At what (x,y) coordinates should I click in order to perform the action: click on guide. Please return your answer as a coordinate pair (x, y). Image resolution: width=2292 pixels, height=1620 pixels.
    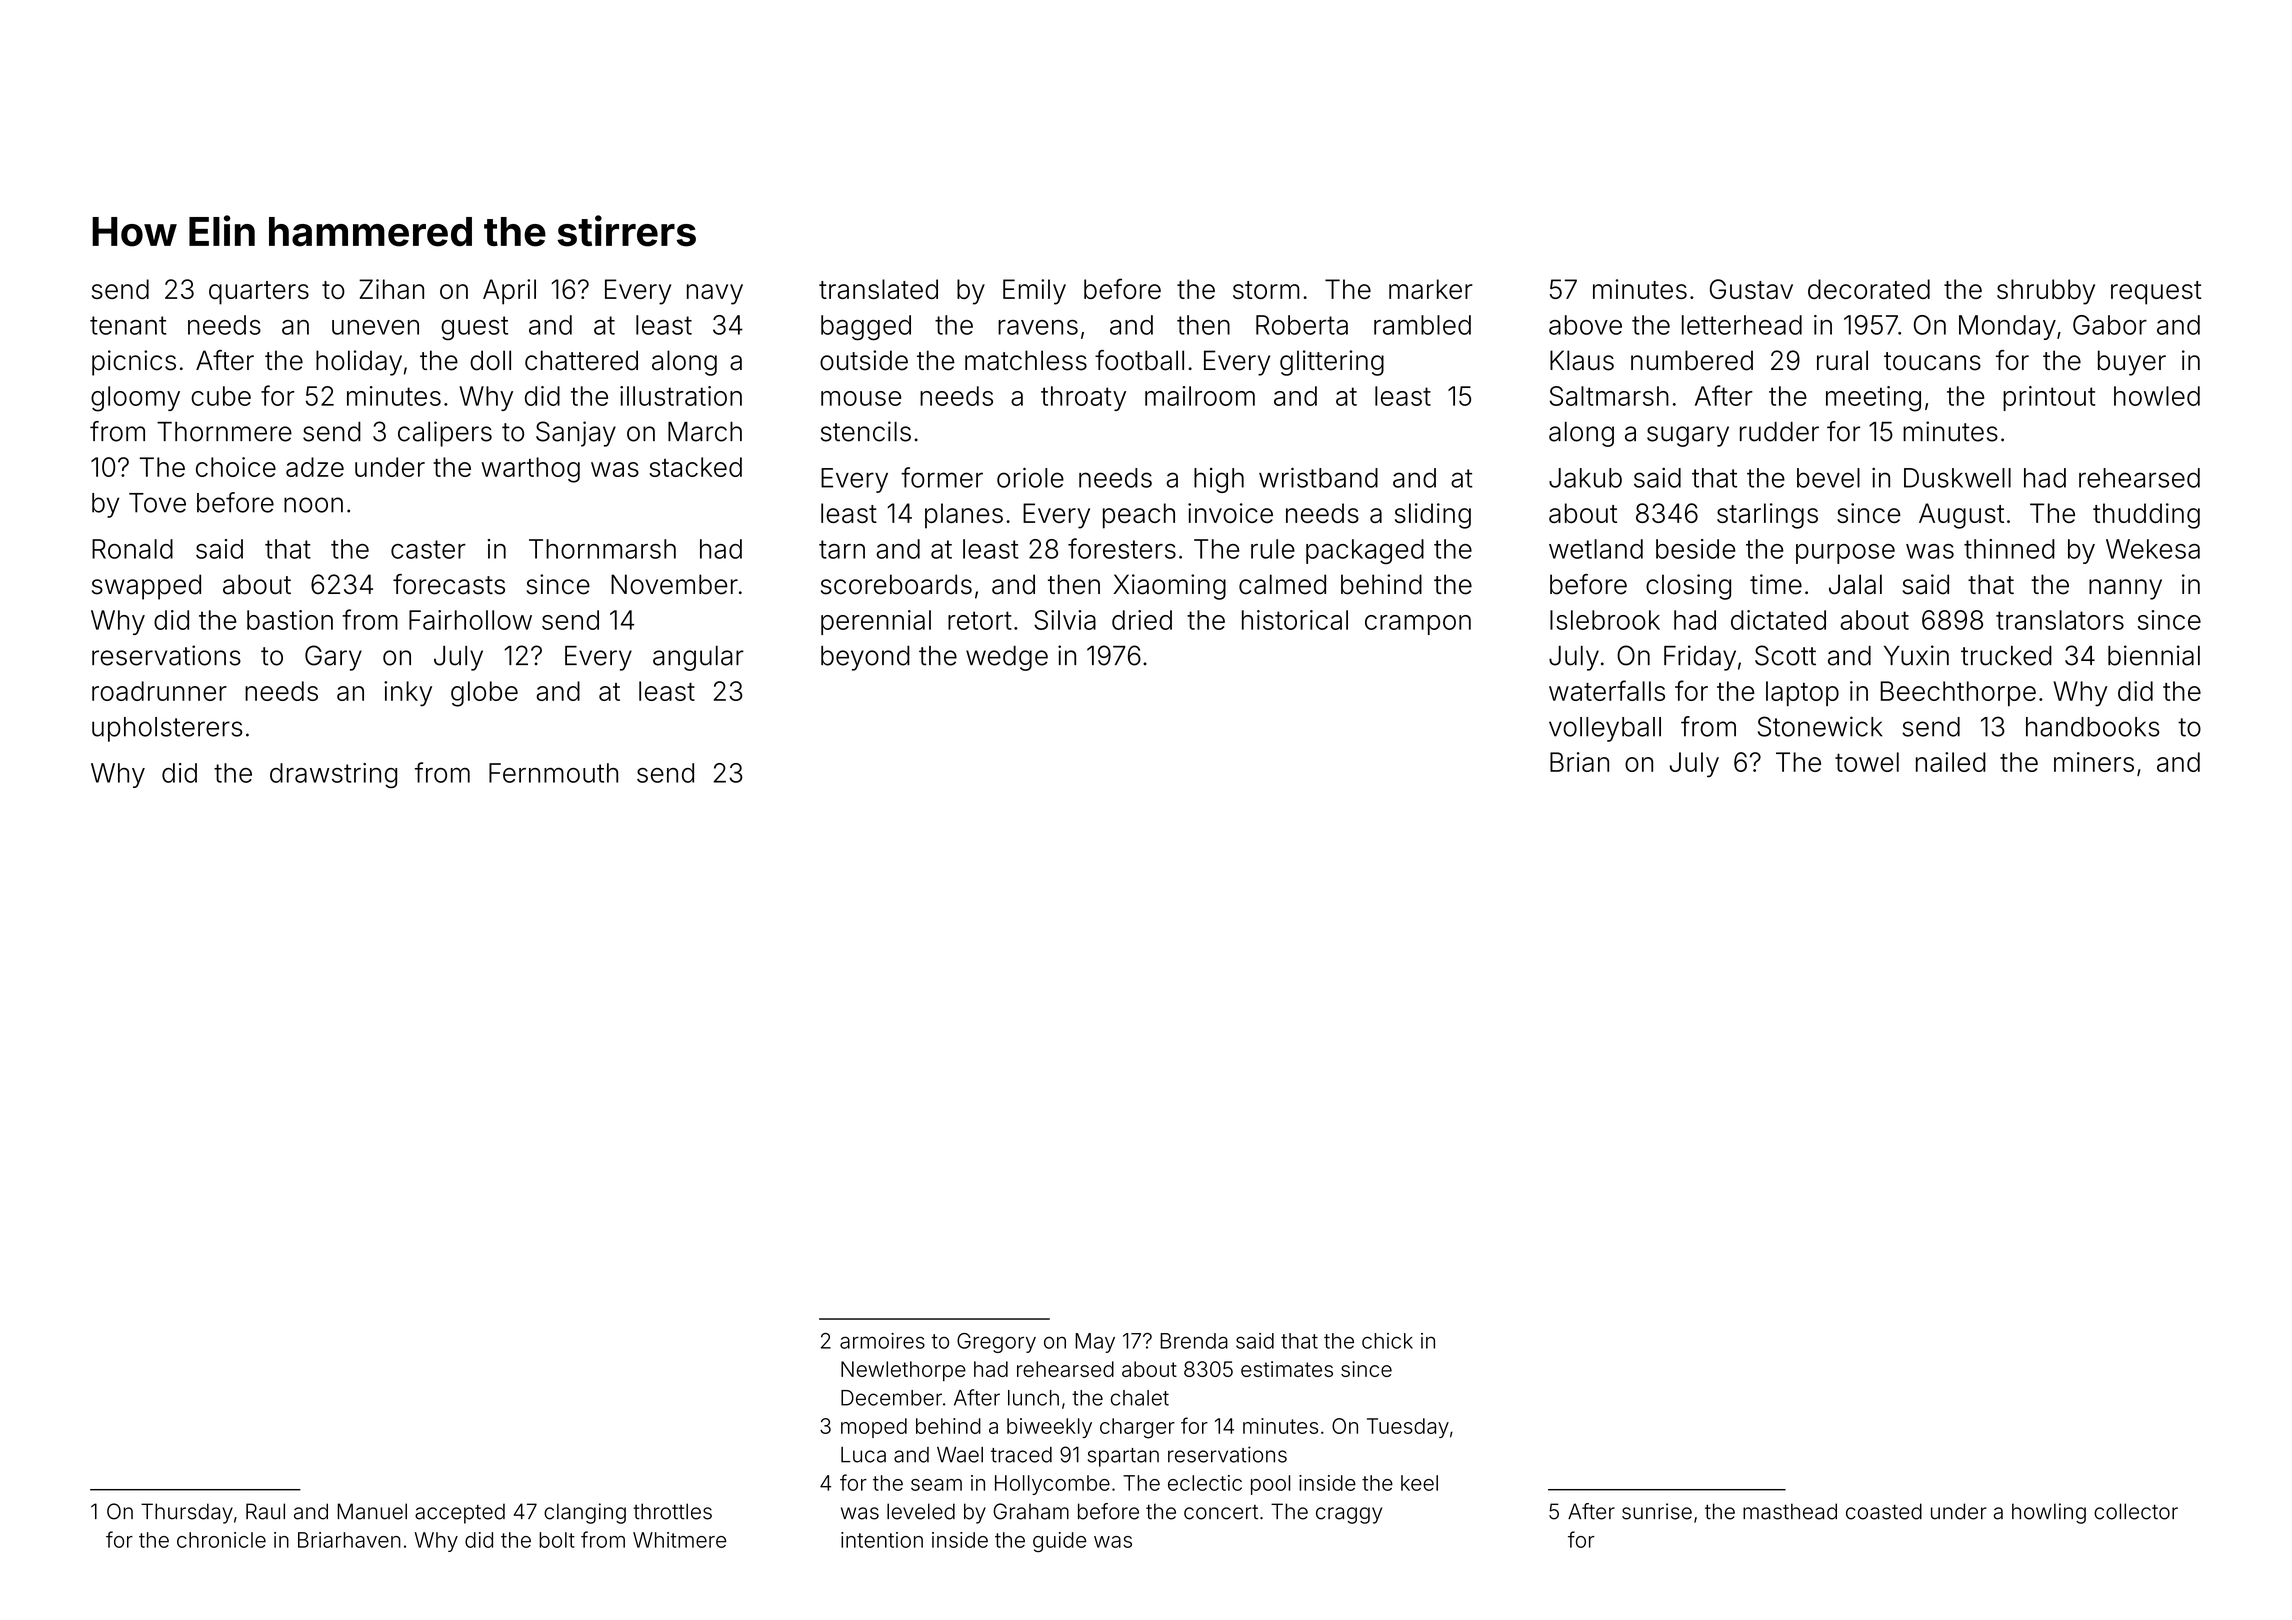
    Looking at the image, I should click on (1059, 1542).
